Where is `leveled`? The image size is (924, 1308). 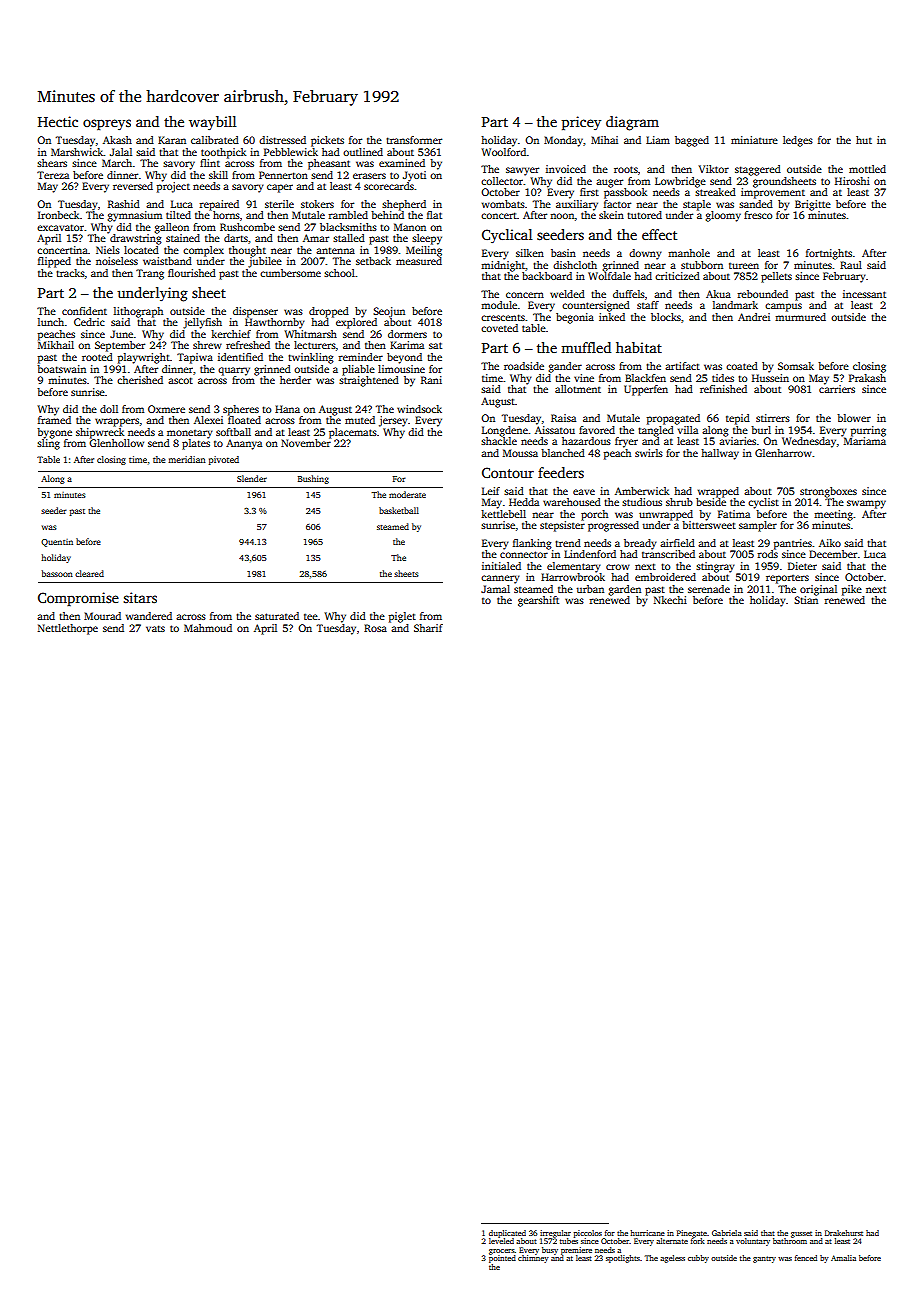 leveled is located at coordinates (501, 1241).
